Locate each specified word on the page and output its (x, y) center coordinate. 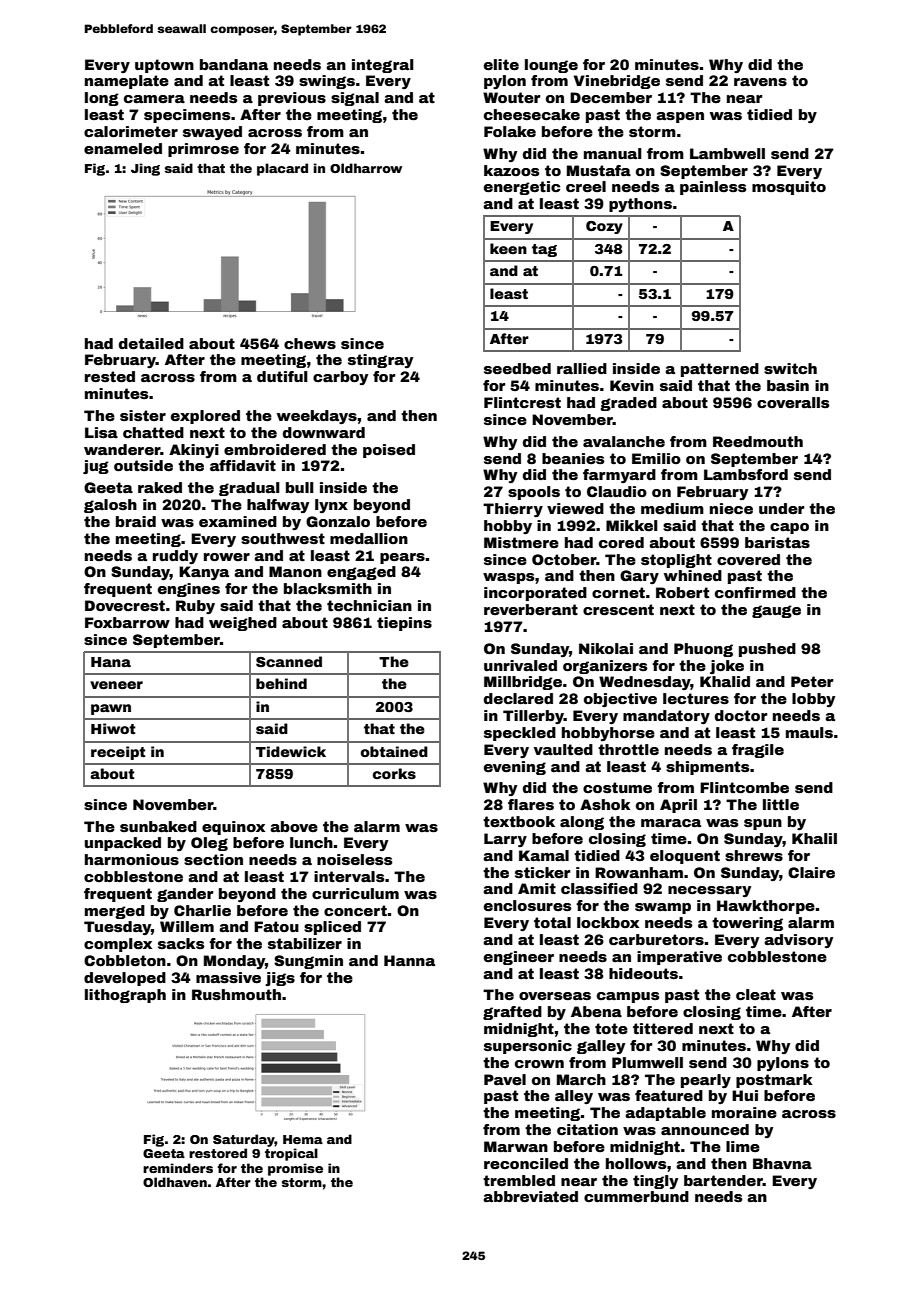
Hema (303, 1139)
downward (324, 432)
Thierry (513, 510)
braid (136, 521)
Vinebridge (617, 82)
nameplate (127, 82)
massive (228, 977)
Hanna (409, 960)
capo (789, 528)
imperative (679, 958)
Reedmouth (758, 441)
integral (383, 66)
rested (110, 376)
